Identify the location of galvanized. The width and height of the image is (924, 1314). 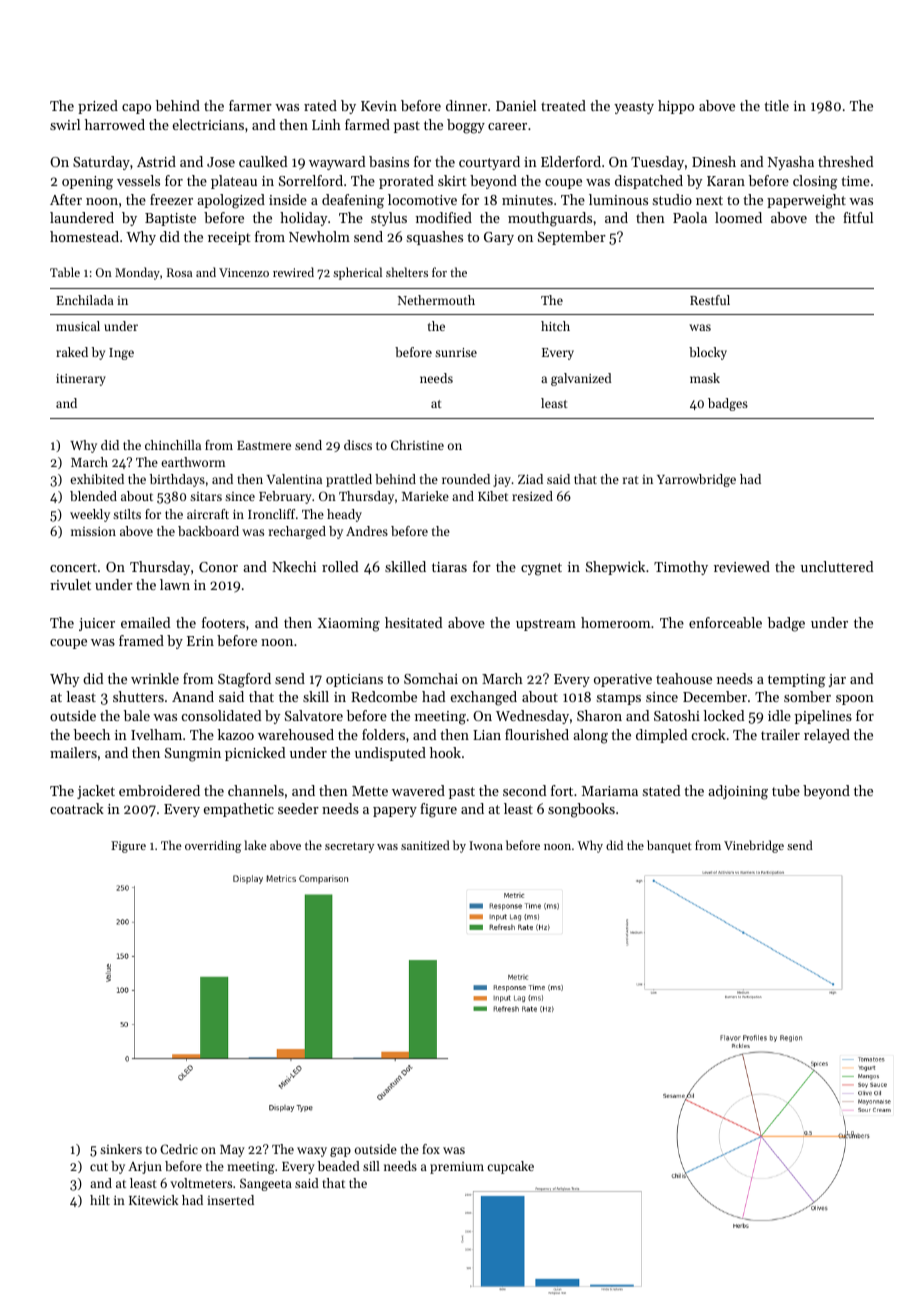
(581, 379).
